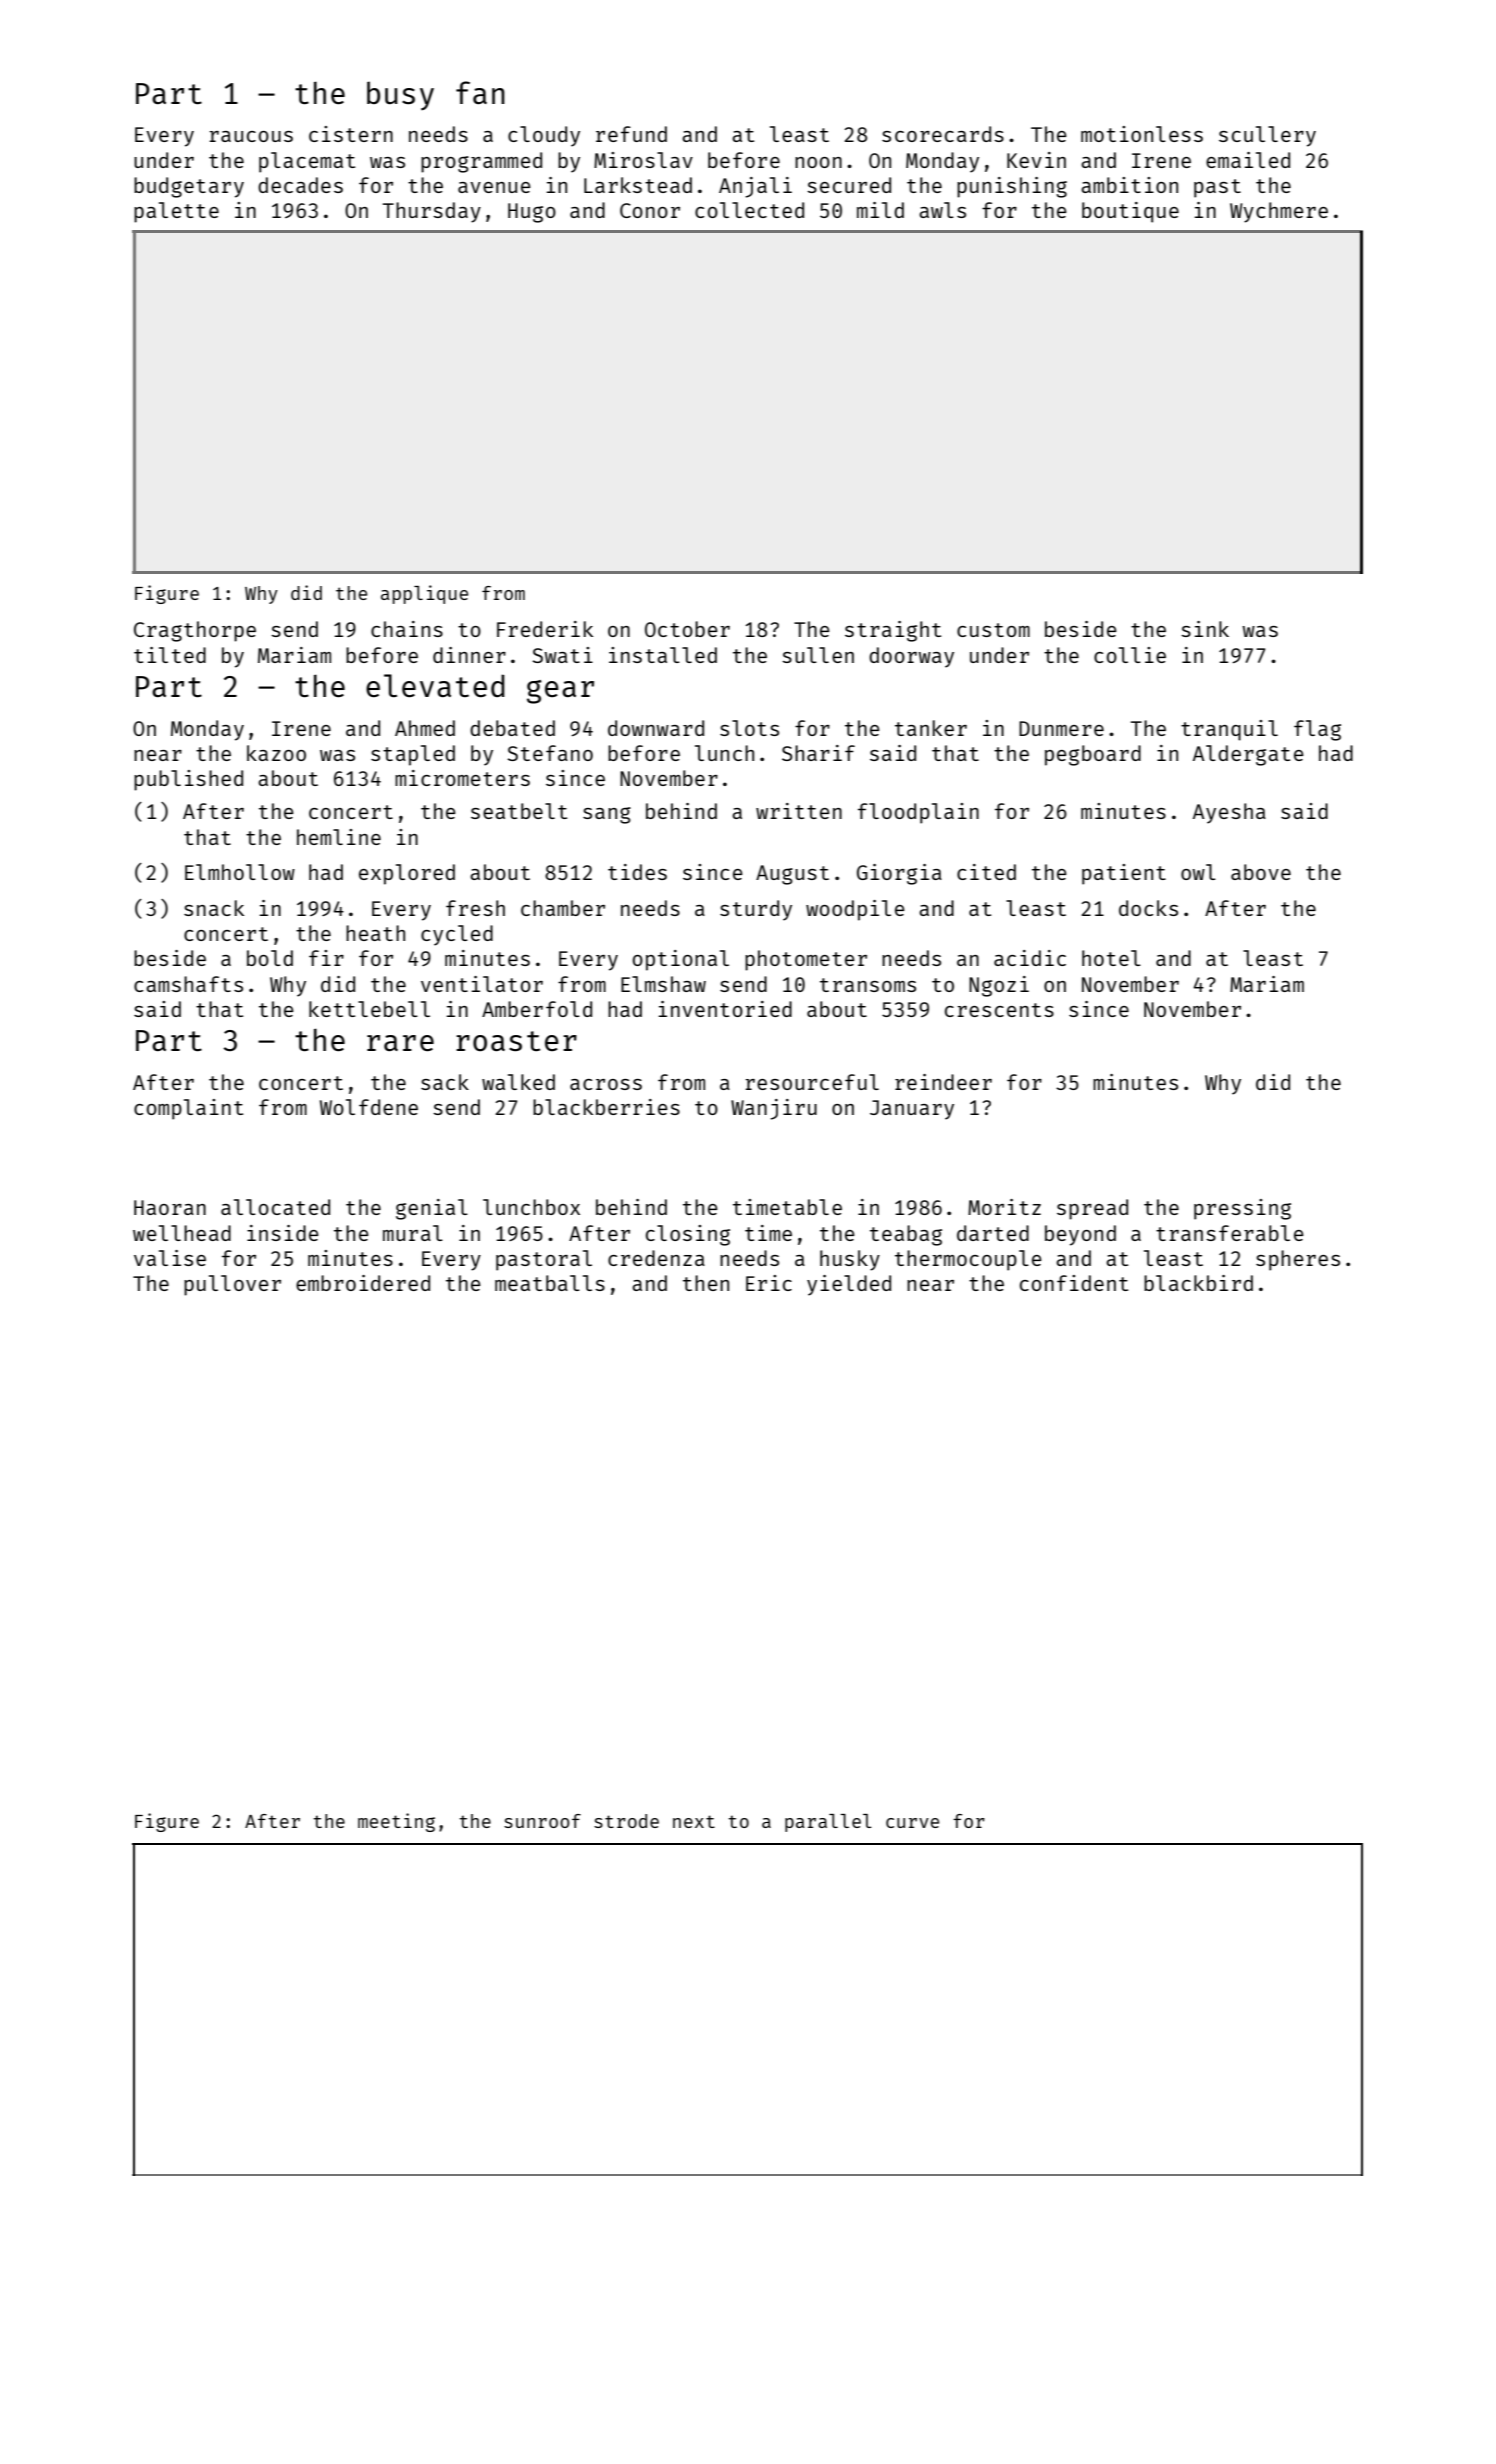 The width and height of the page is (1496, 2464). What do you see at coordinates (195, 631) in the page?
I see `Cragthorpe` at bounding box center [195, 631].
